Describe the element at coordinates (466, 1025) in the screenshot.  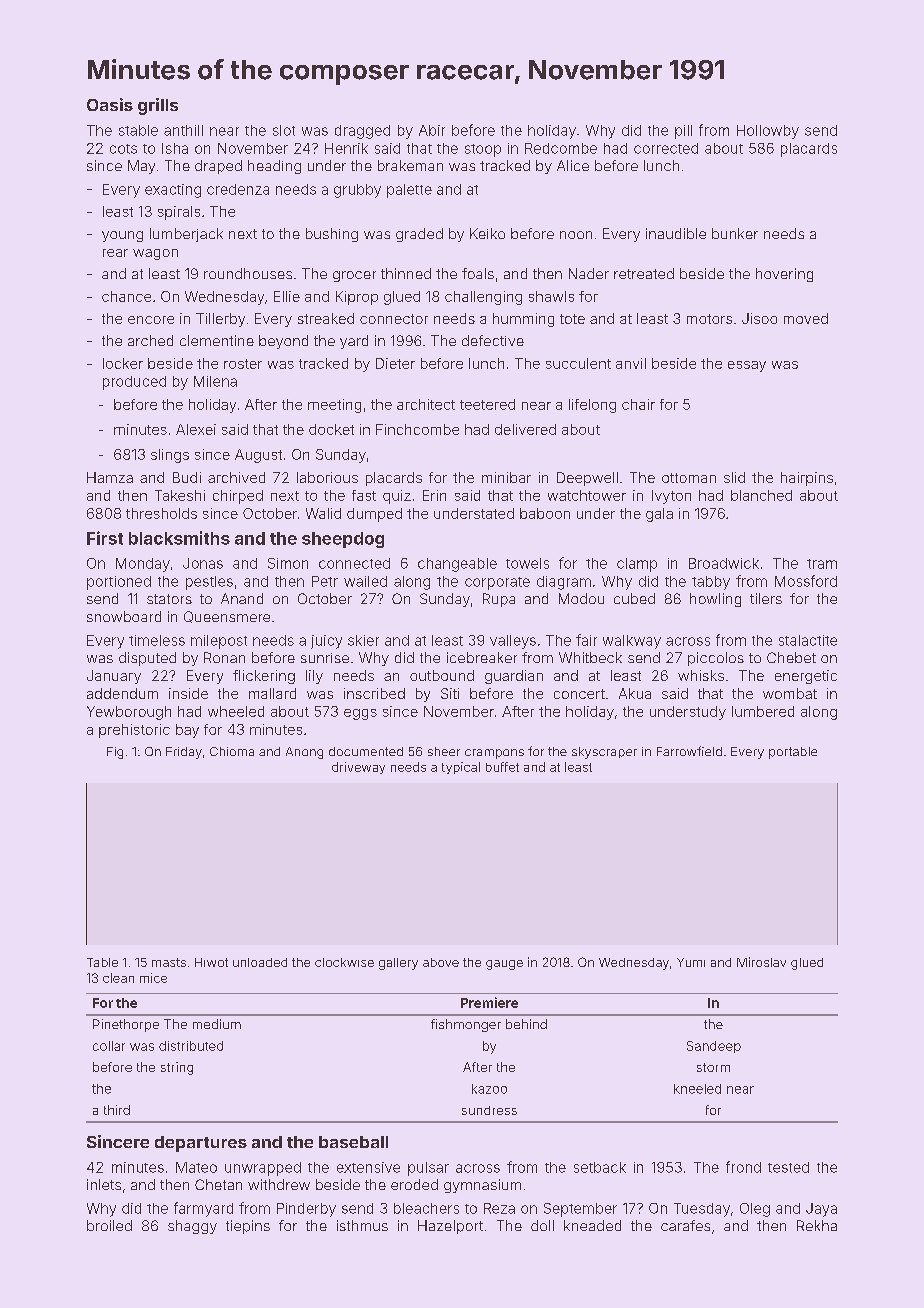
I see `fishmonger` at that location.
